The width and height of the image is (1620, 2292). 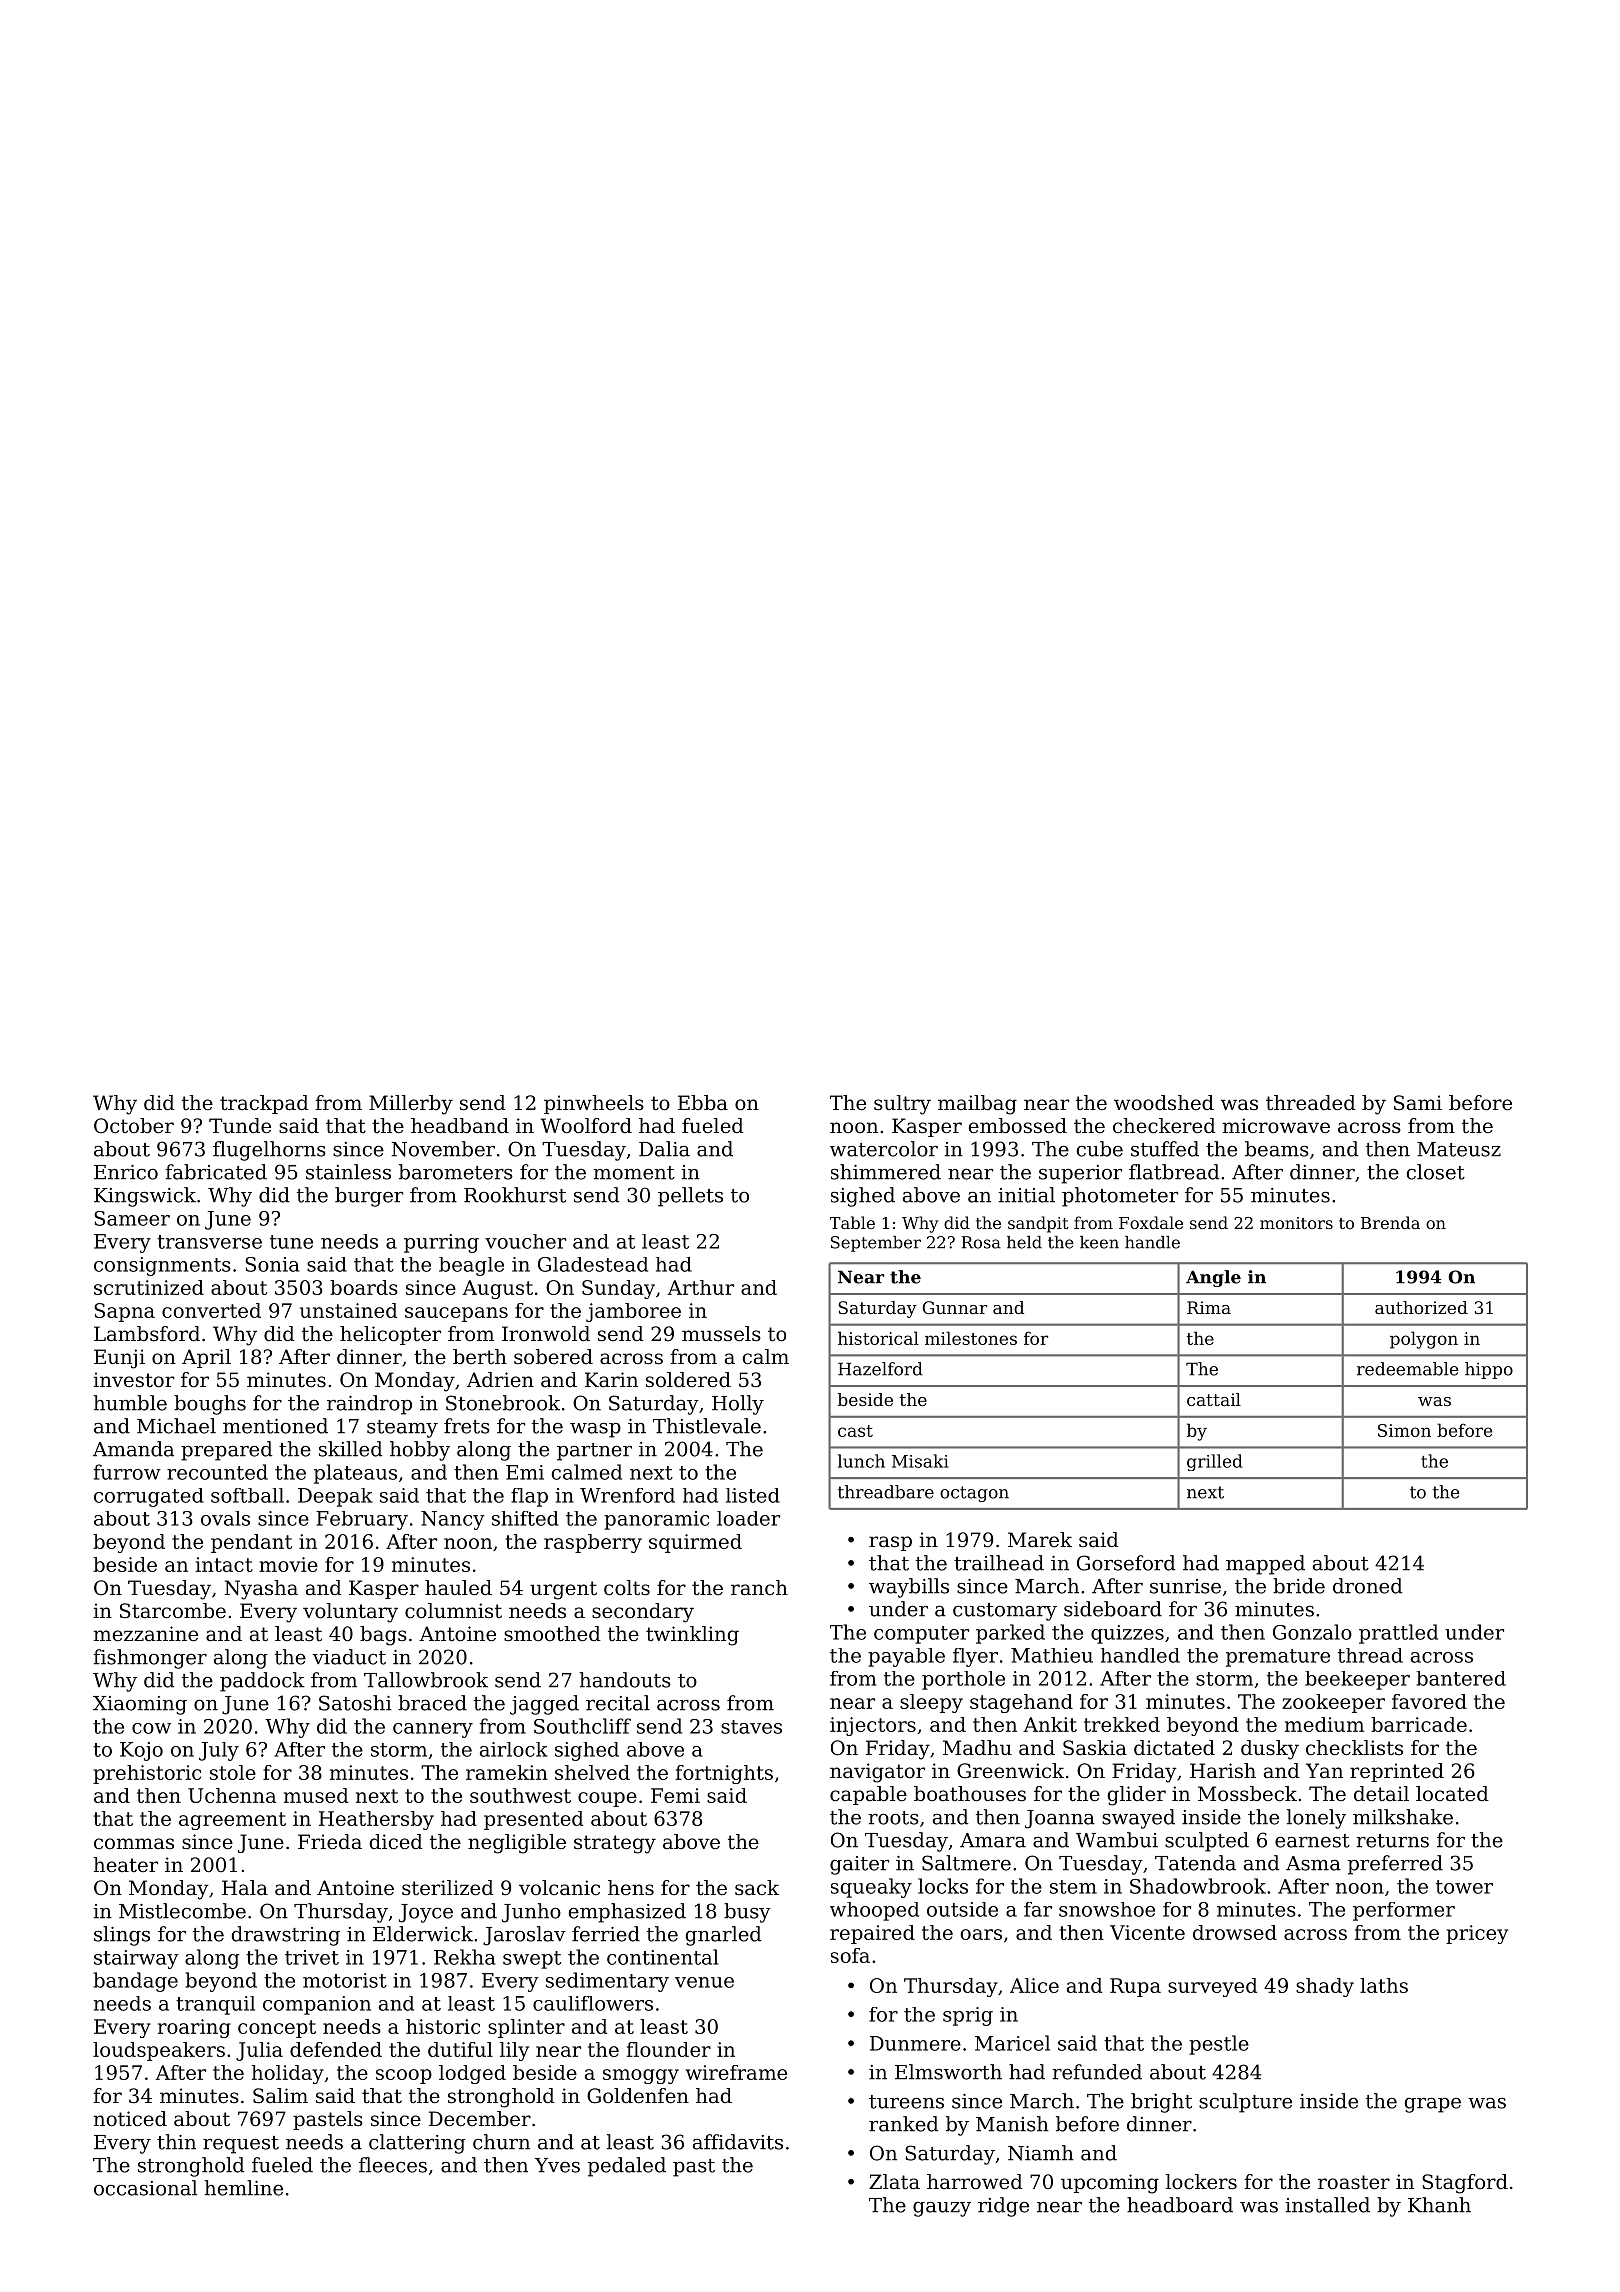 I want to click on Yan, so click(x=1324, y=1770).
